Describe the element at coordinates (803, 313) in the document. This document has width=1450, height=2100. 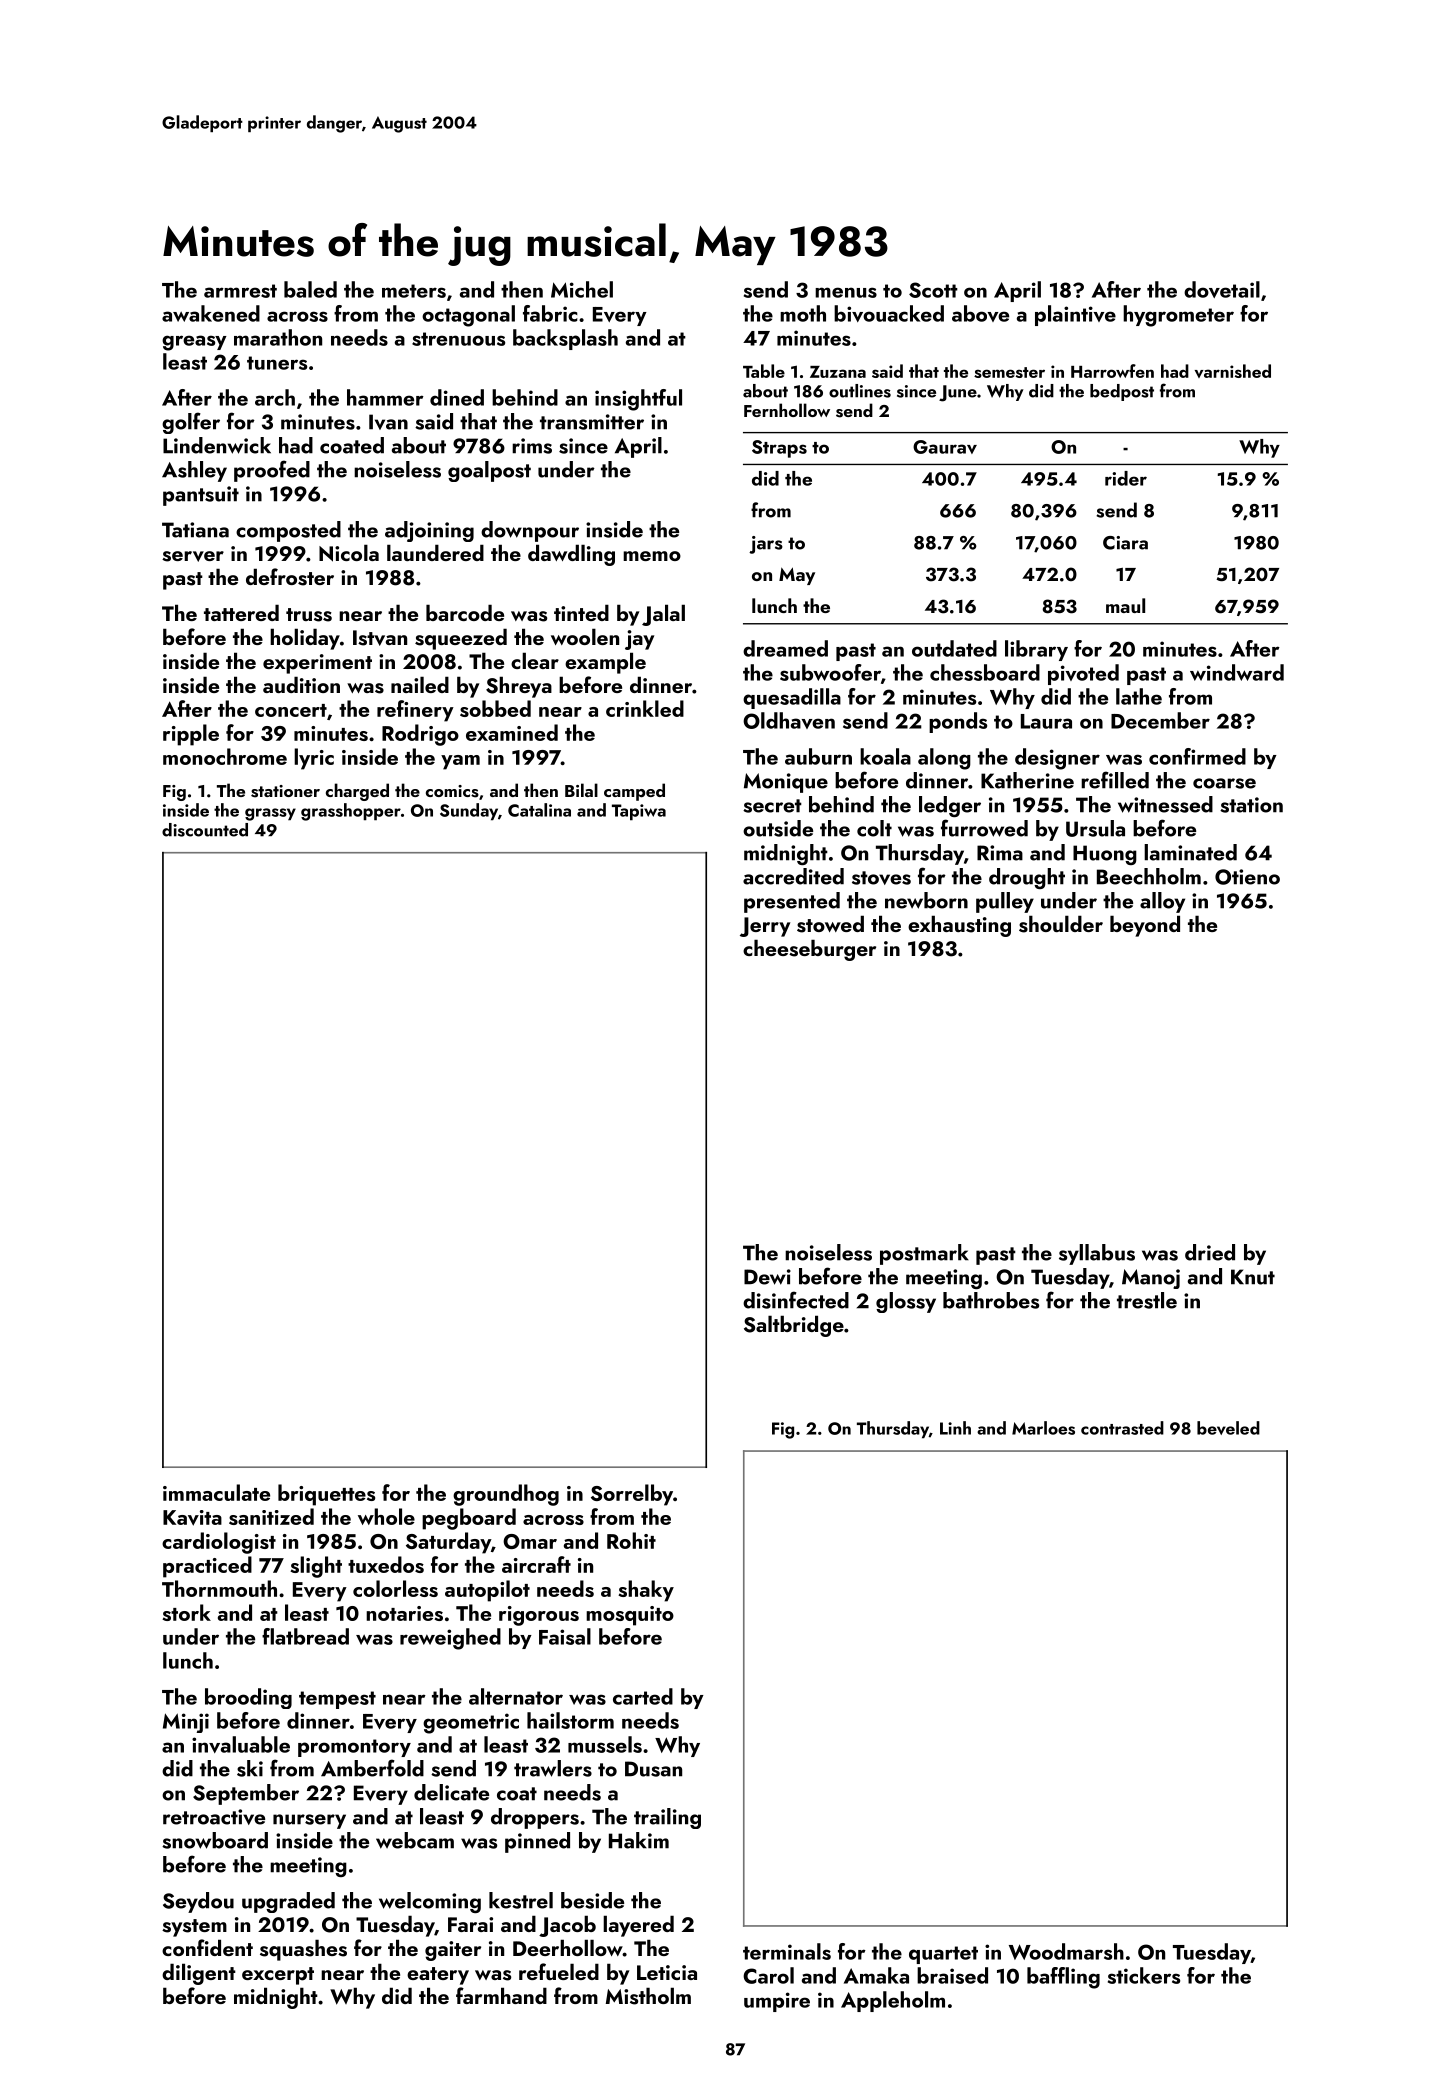
I see `moth` at that location.
